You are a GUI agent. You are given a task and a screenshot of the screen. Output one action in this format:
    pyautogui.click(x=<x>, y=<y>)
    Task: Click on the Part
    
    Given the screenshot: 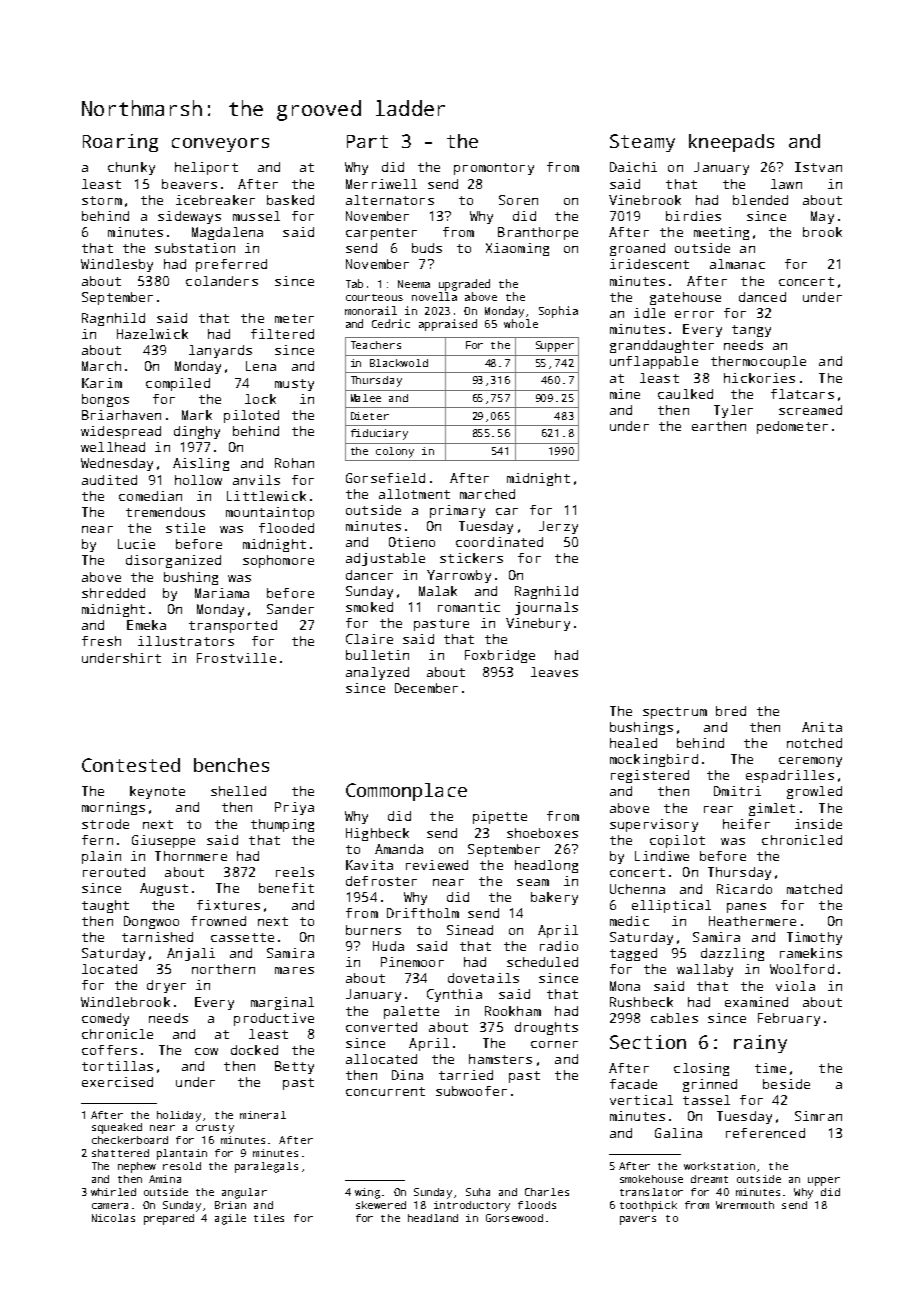 What is the action you would take?
    pyautogui.click(x=367, y=141)
